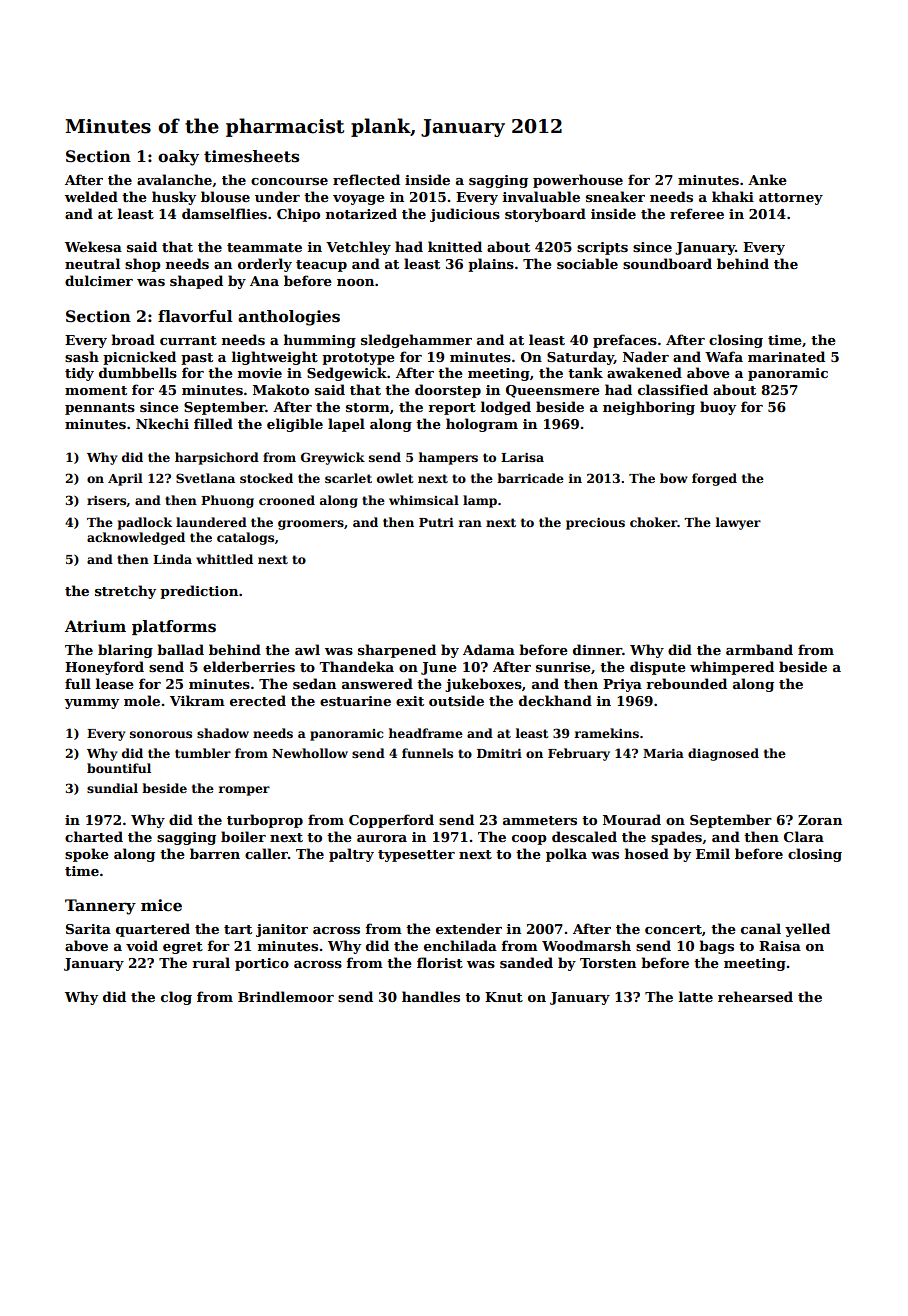  Describe the element at coordinates (238, 929) in the screenshot. I see `tart` at that location.
